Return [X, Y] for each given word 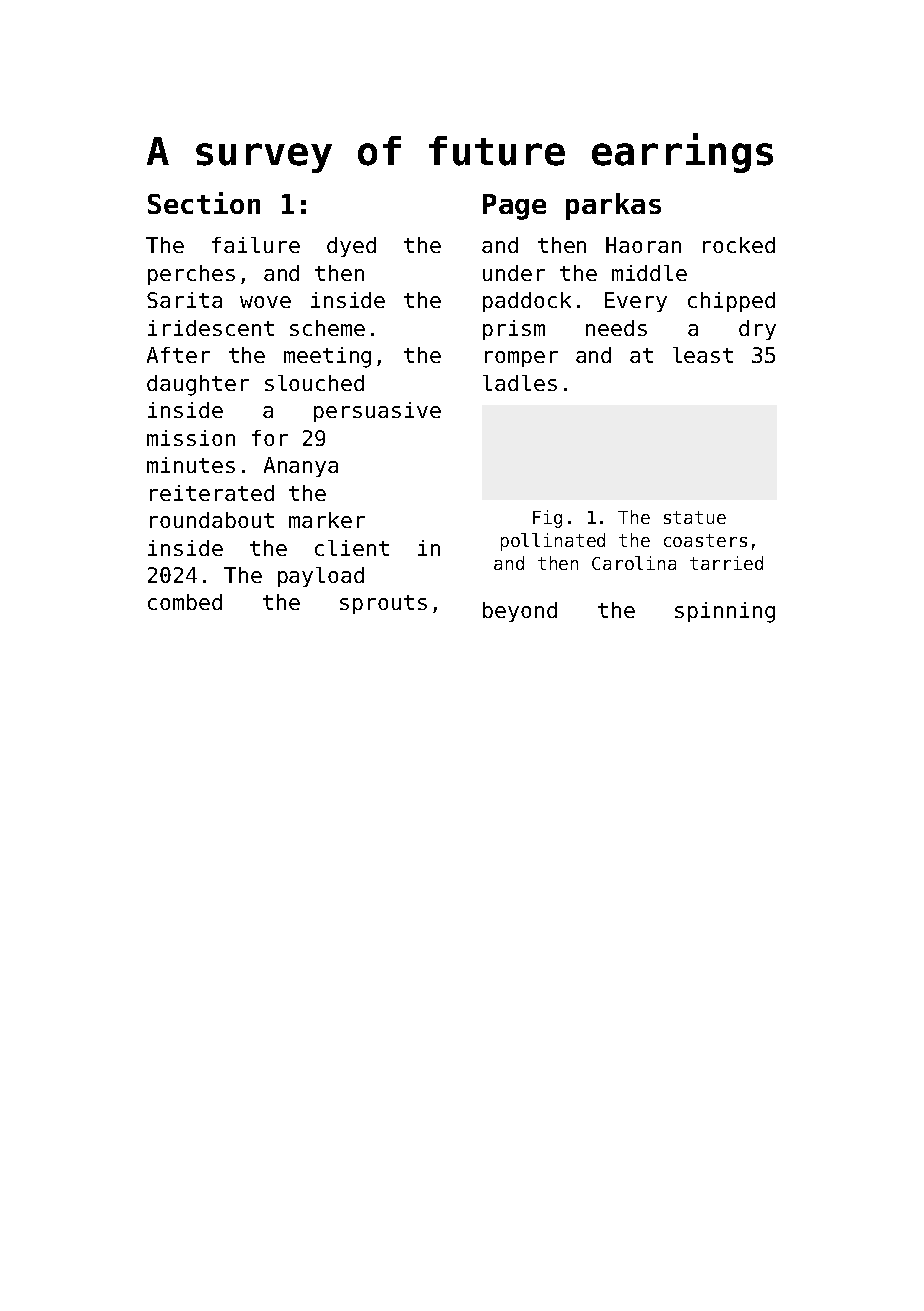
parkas [613, 206]
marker [327, 520]
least [703, 355]
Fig [547, 519]
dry [757, 330]
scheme [327, 328]
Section [204, 203]
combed [185, 602]
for [270, 438]
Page [514, 207]
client [352, 548]
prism [514, 330]
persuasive [377, 412]
